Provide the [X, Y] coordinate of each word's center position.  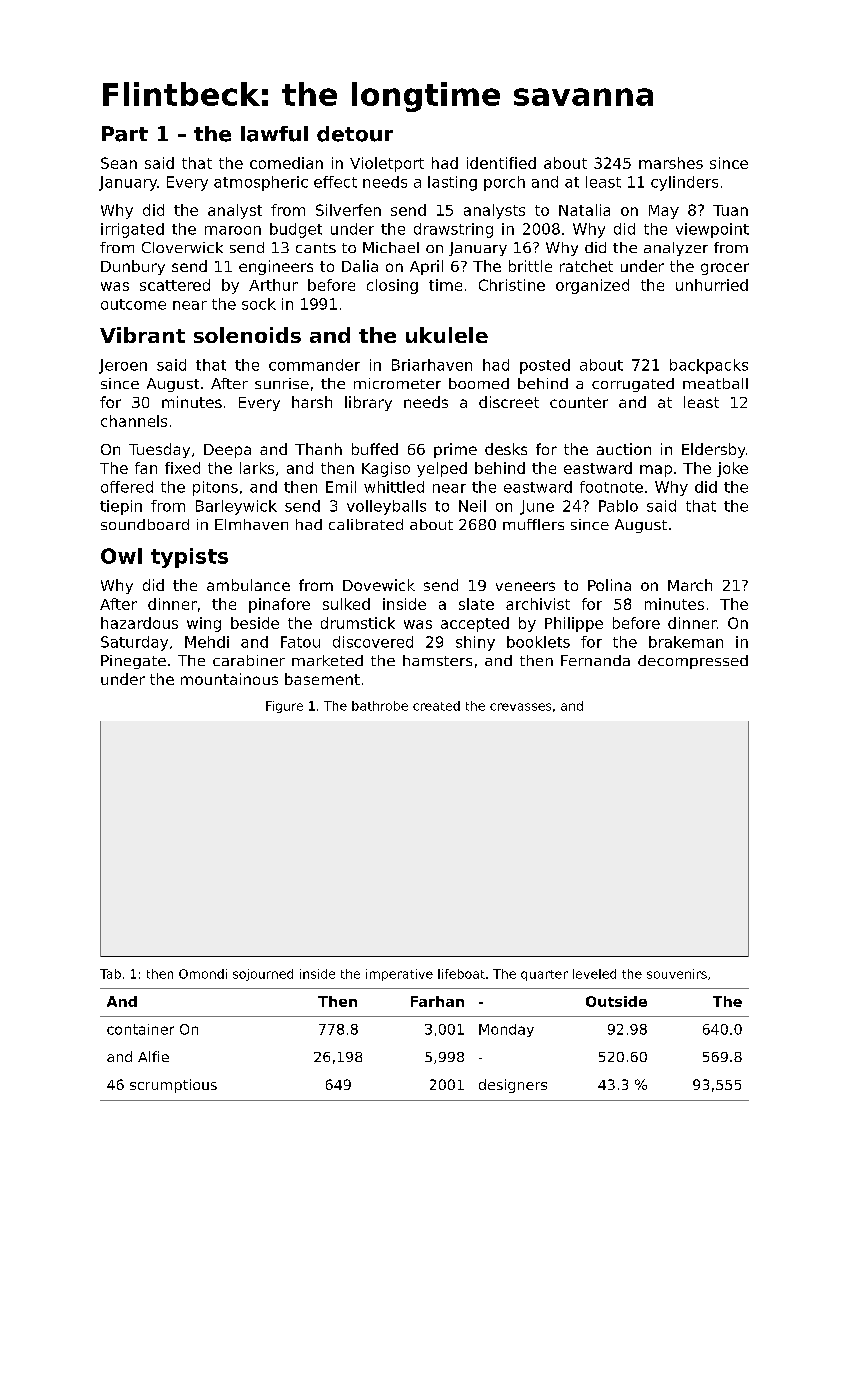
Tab [110, 974]
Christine [512, 285]
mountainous [229, 679]
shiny [475, 643]
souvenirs [677, 974]
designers [513, 1086]
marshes [671, 163]
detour [355, 134]
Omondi [203, 974]
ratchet [586, 266]
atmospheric [261, 183]
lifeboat [461, 974]
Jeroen [123, 366]
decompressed [693, 662]
